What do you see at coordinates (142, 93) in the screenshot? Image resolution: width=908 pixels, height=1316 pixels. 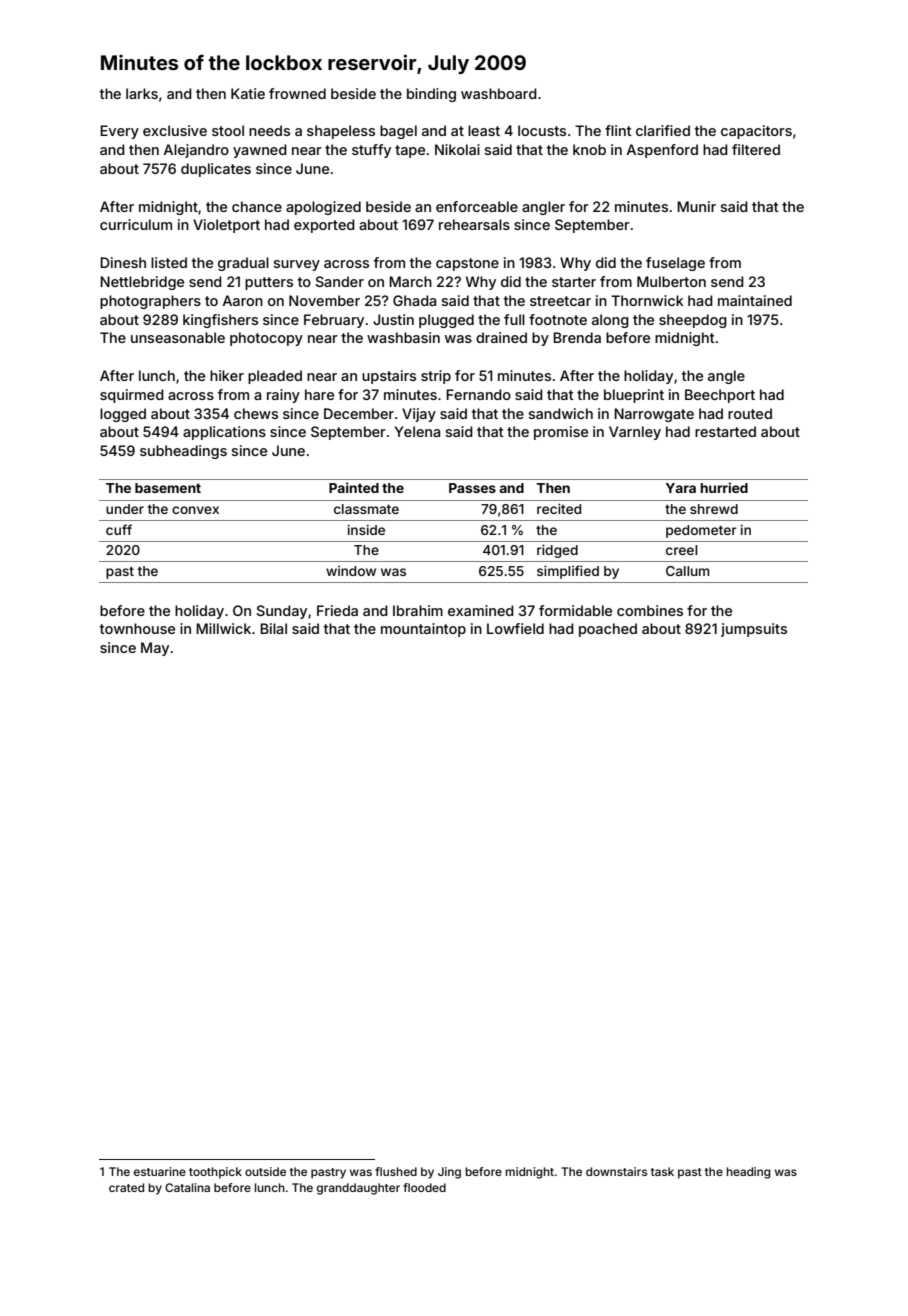 I see `larks` at bounding box center [142, 93].
